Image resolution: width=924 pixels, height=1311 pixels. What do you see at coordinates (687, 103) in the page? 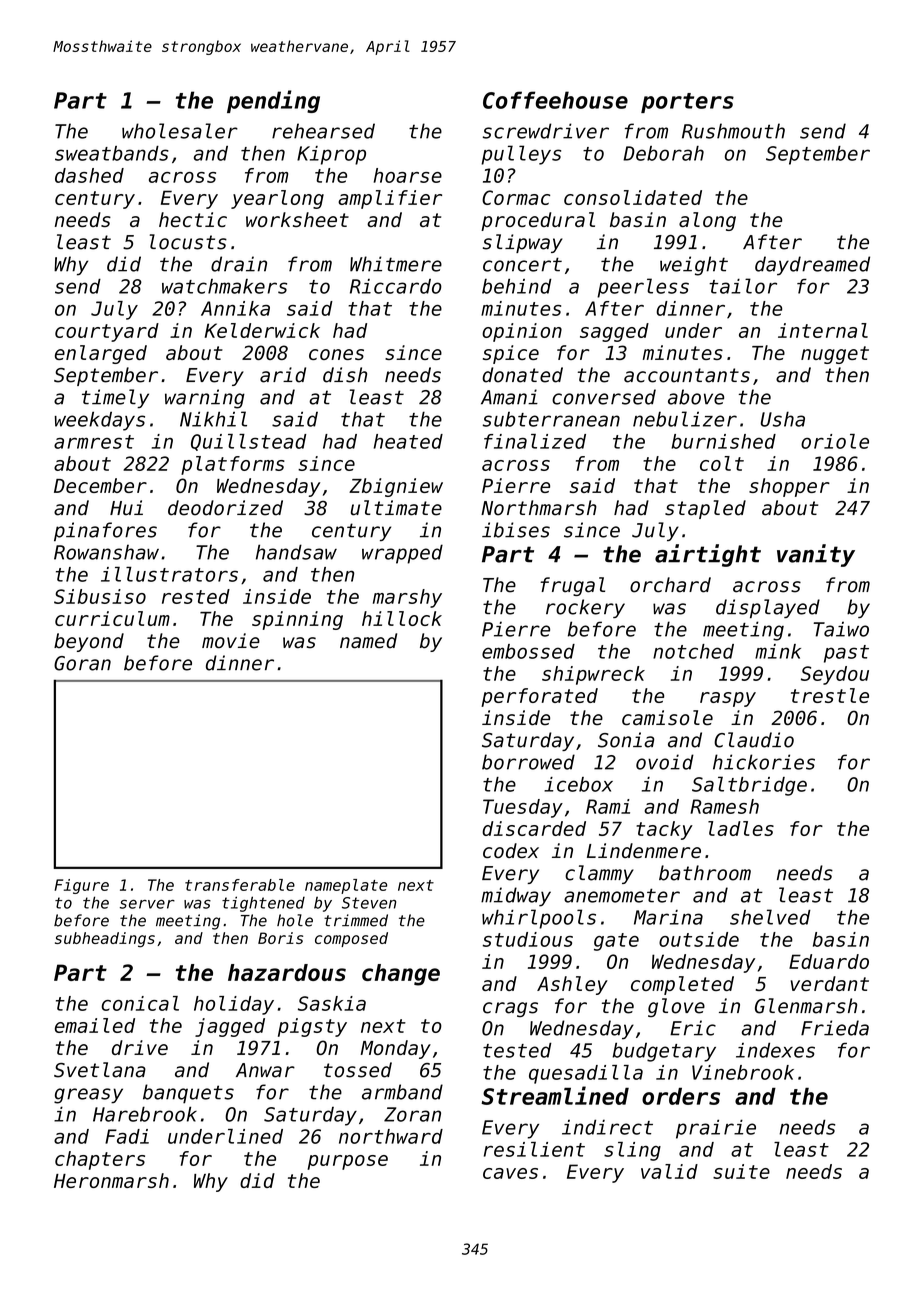
I see `porters` at bounding box center [687, 103].
